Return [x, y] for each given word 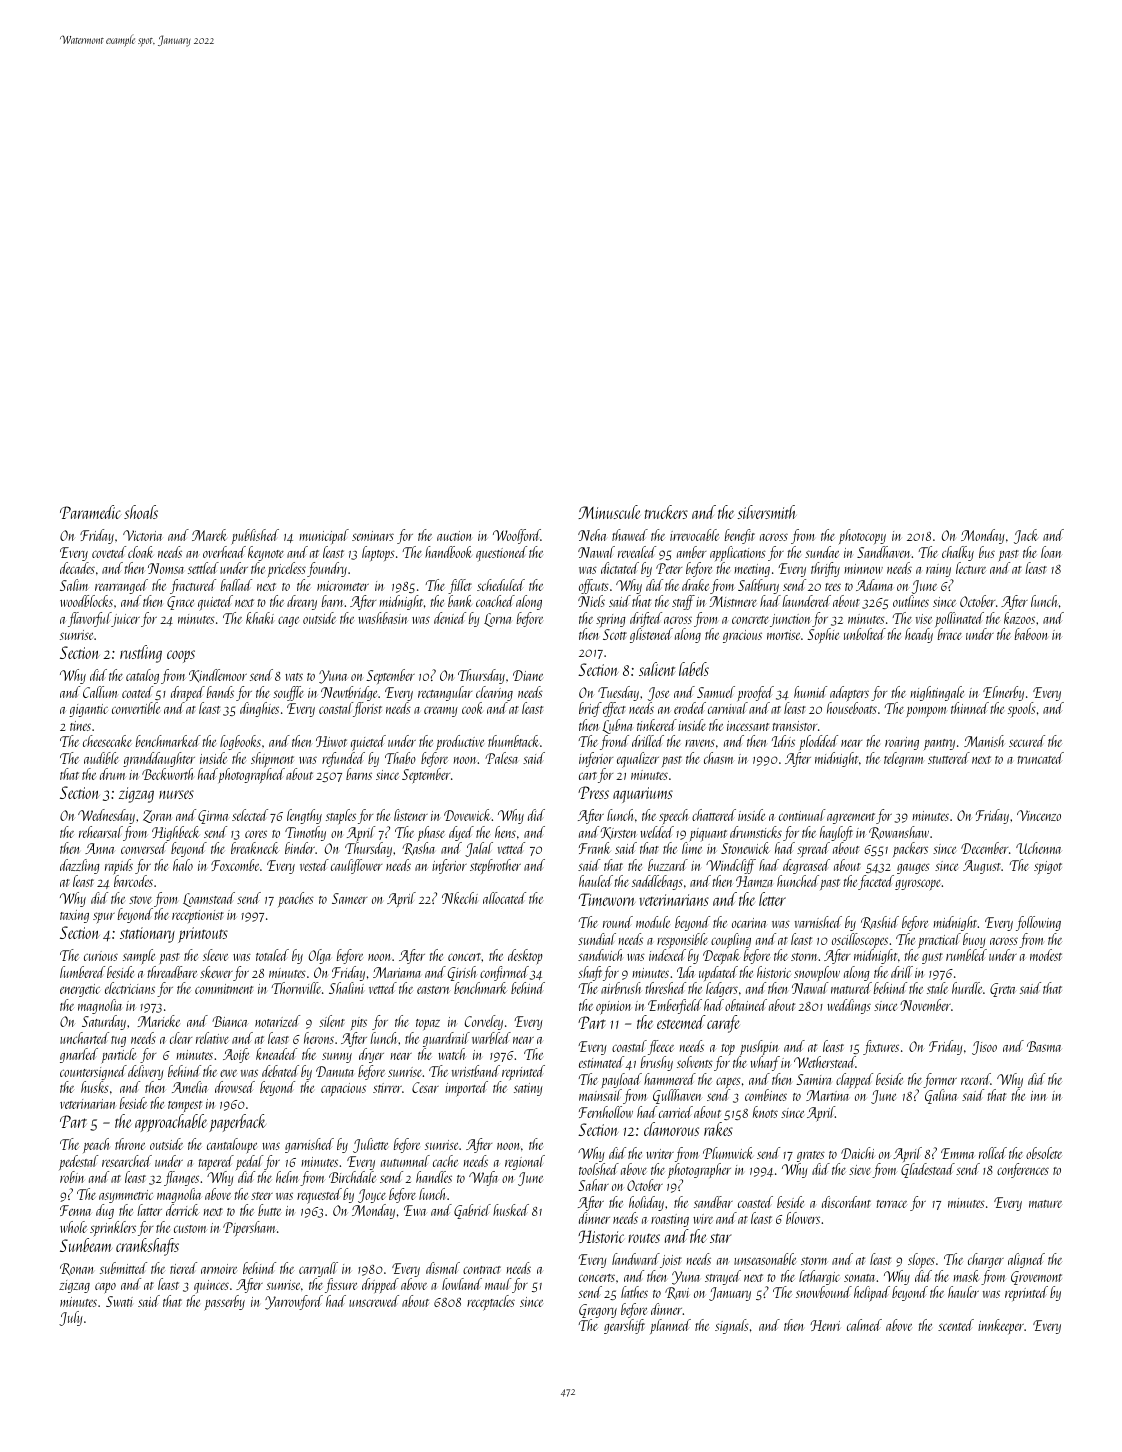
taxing [74, 916]
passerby [224, 1303]
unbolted [865, 634]
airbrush [621, 988]
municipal [324, 536]
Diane [528, 675]
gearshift [624, 1326]
